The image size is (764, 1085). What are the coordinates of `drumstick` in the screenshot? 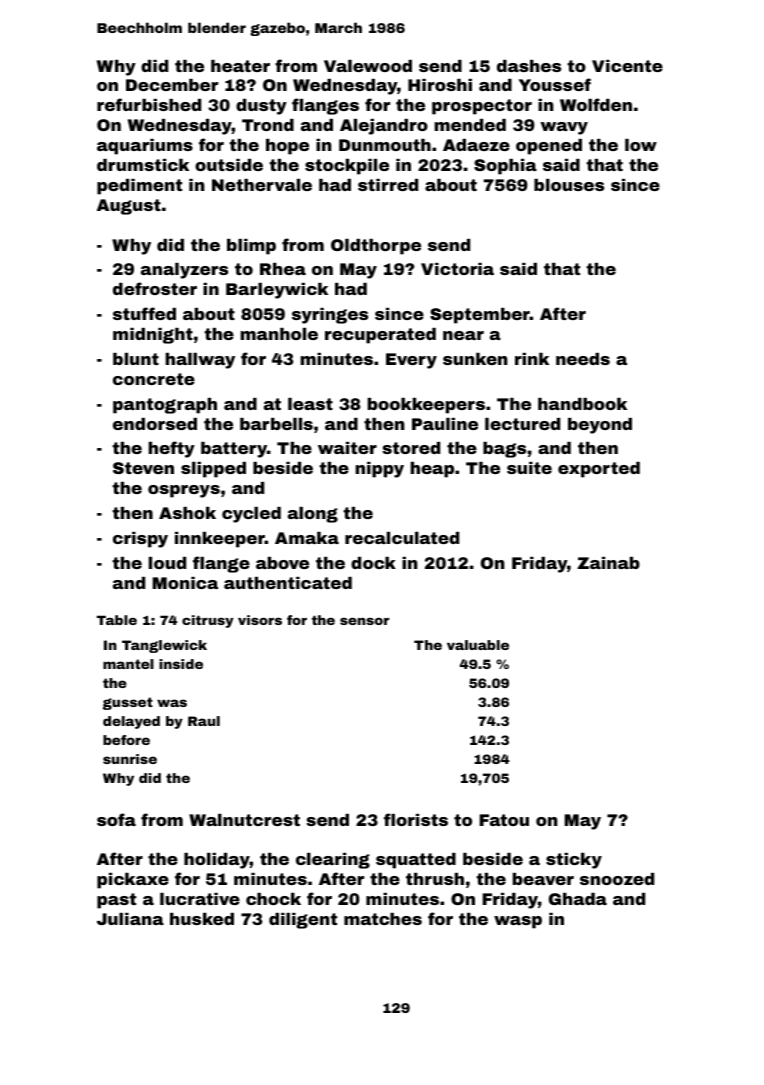 It's located at (143, 165).
